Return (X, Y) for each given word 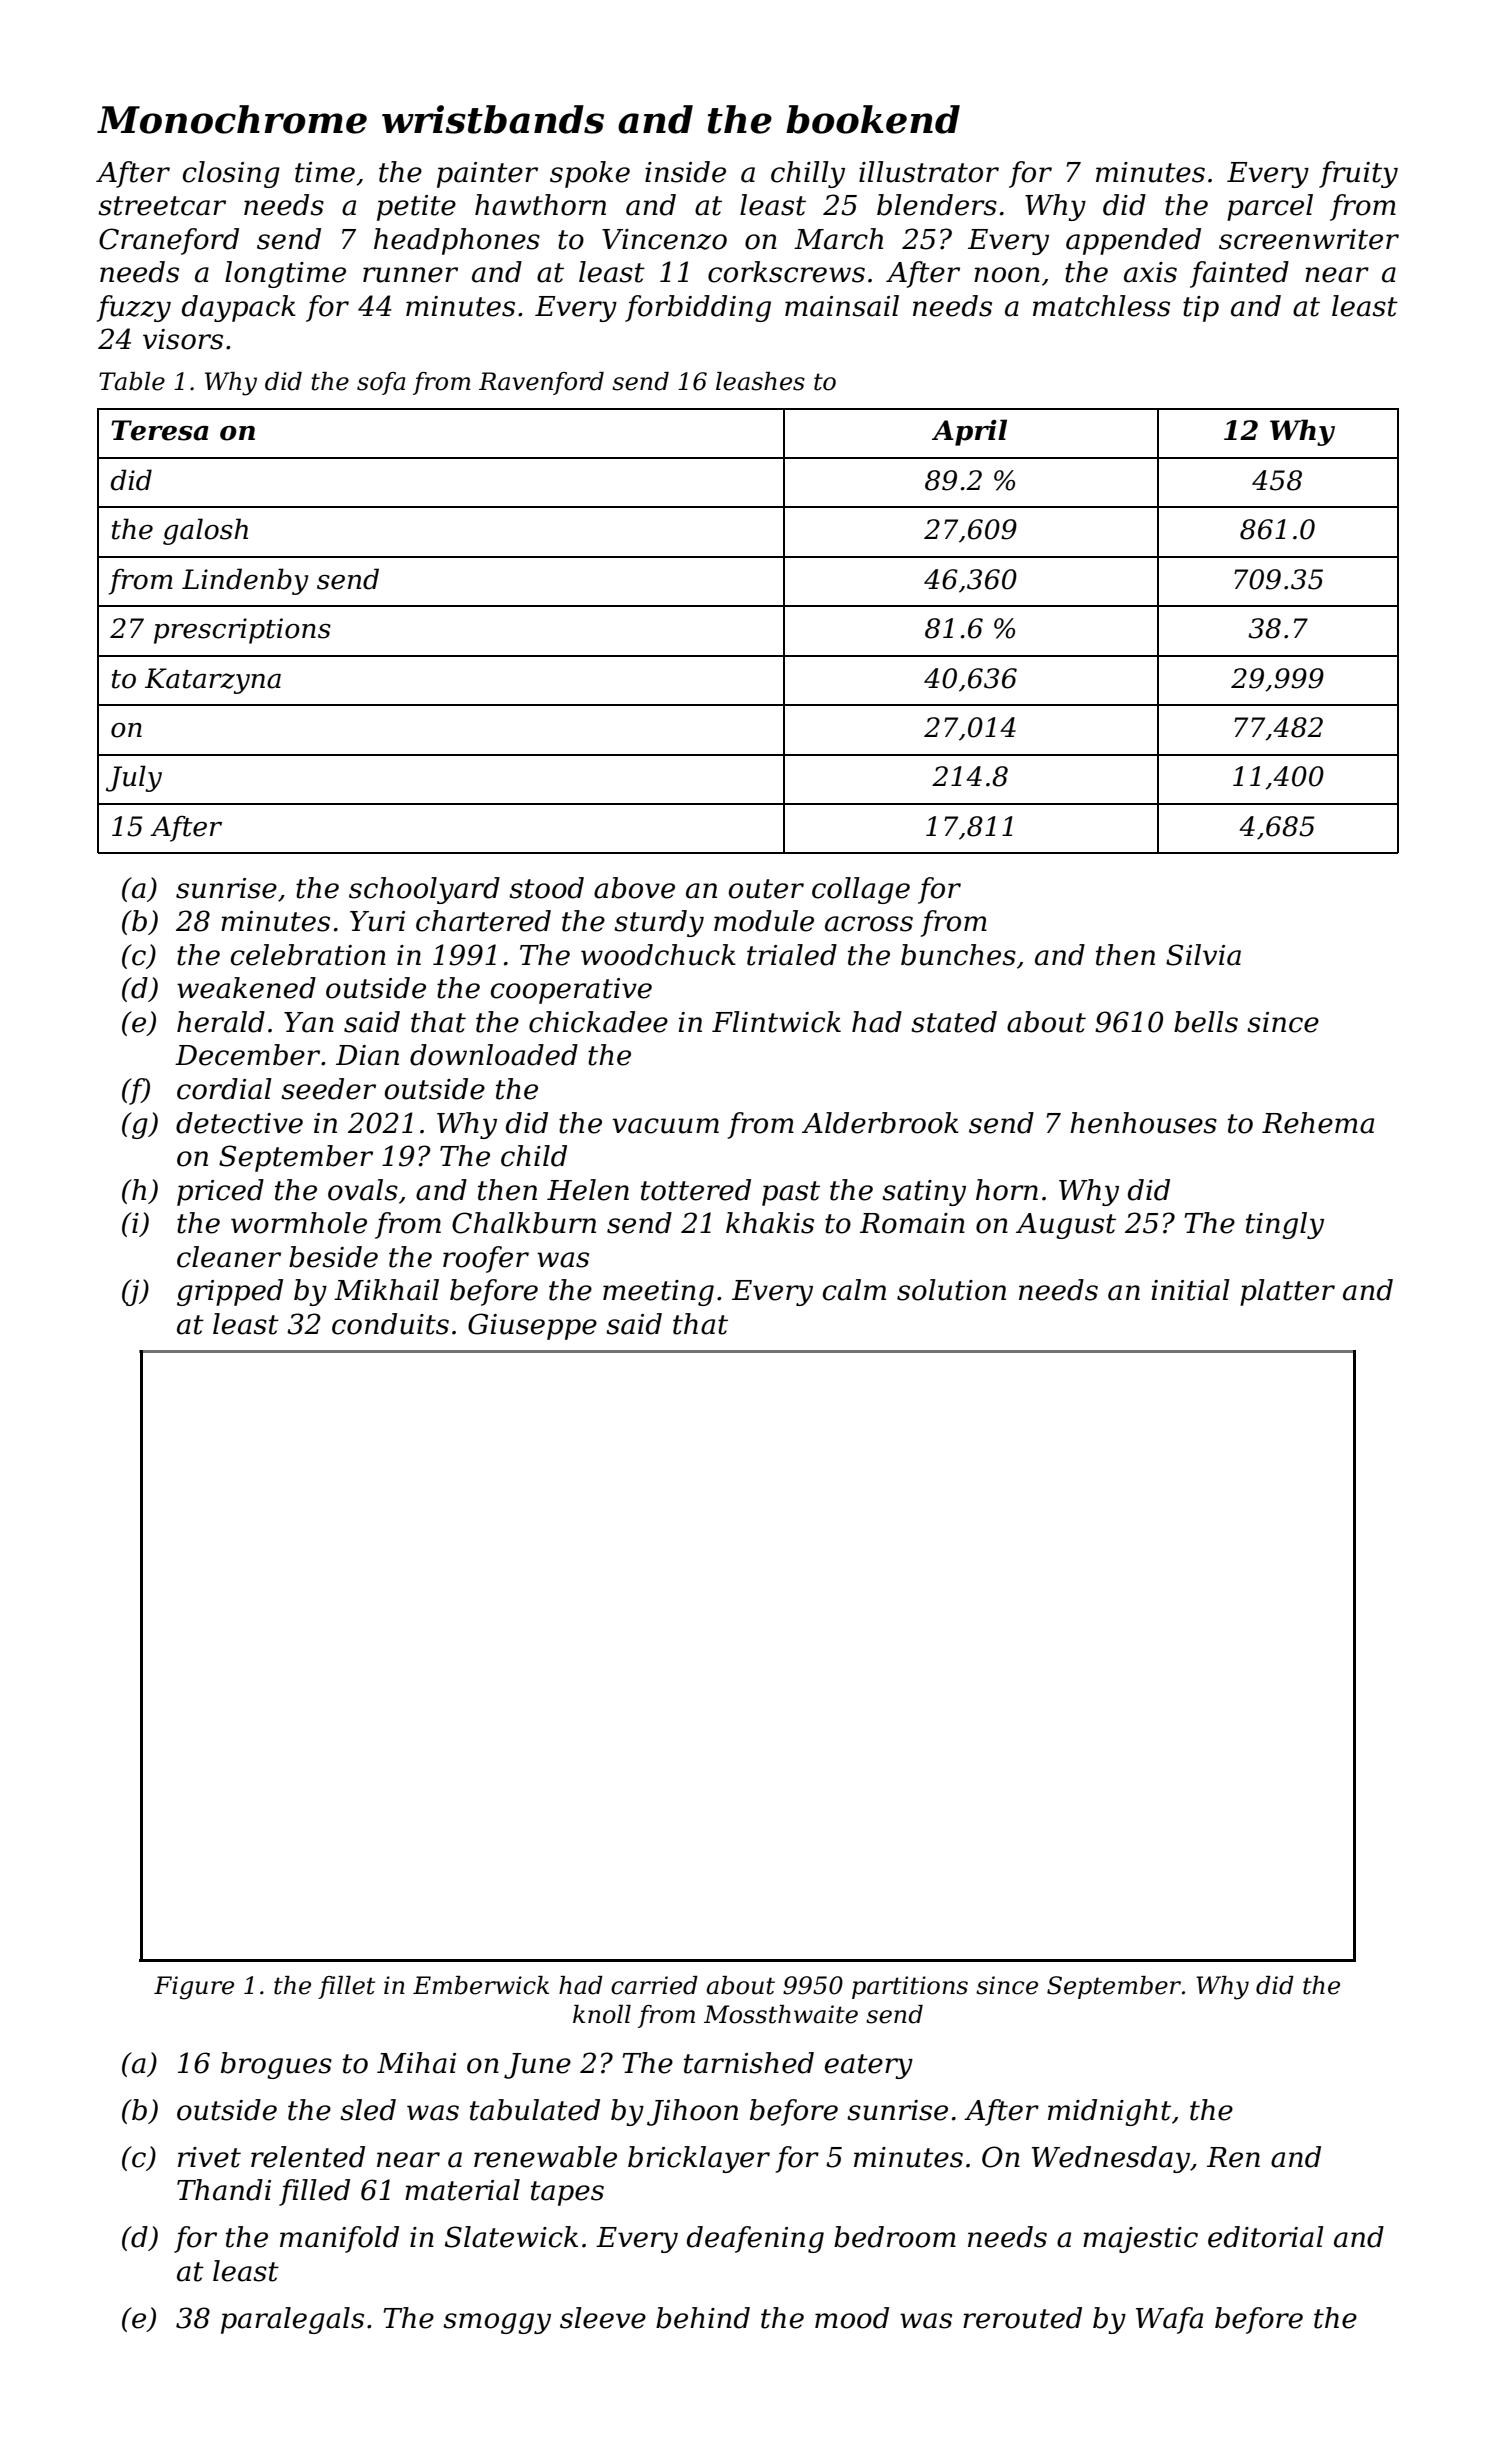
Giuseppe (532, 1326)
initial (1190, 1290)
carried (654, 1985)
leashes (760, 381)
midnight (1109, 2112)
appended (1133, 241)
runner (410, 275)
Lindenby (245, 581)
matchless (1101, 306)
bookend (873, 119)
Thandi (224, 2190)
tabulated (535, 2110)
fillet (346, 1987)
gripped (230, 1292)
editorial (1266, 2237)
